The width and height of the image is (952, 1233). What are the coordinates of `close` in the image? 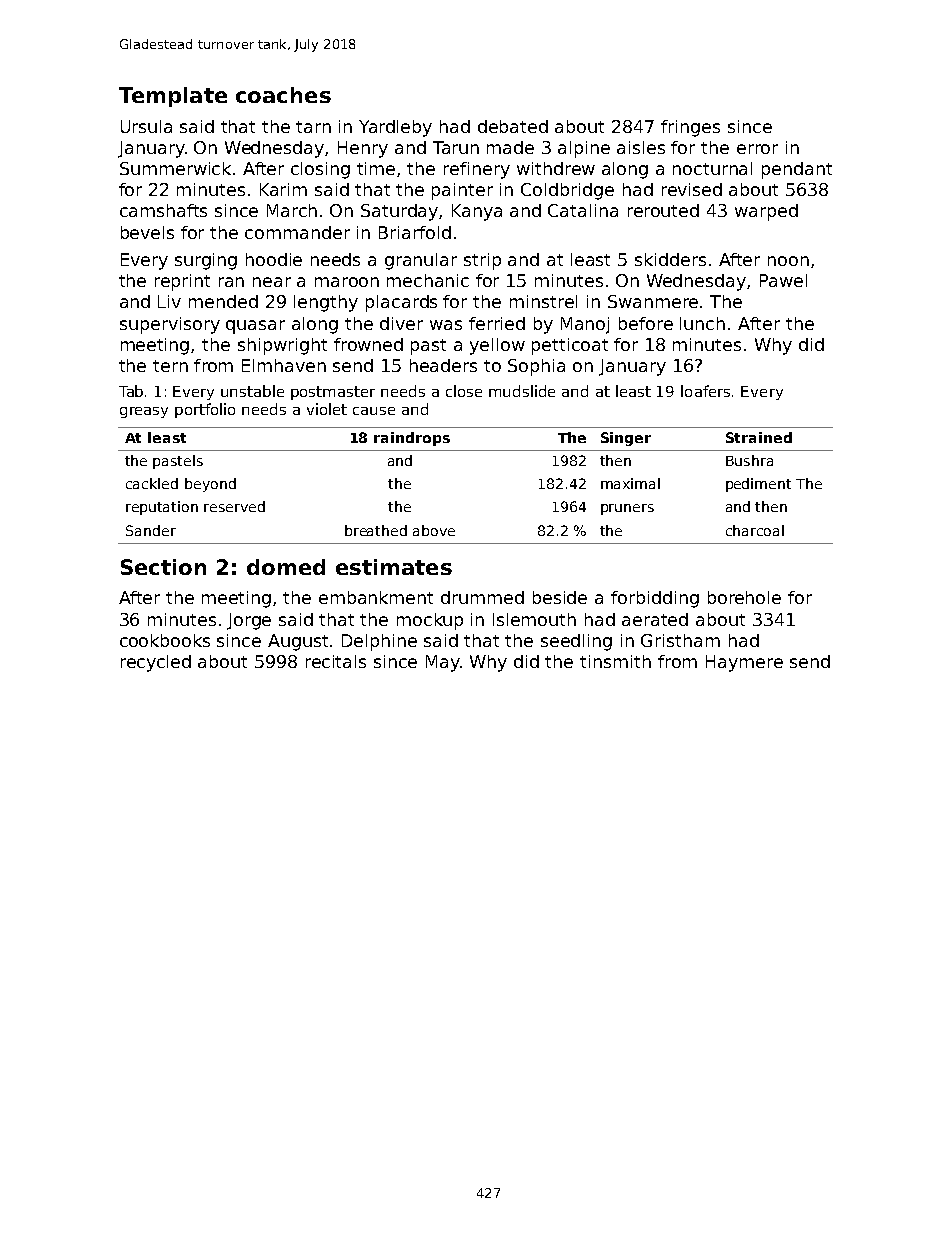 It's located at (464, 391).
